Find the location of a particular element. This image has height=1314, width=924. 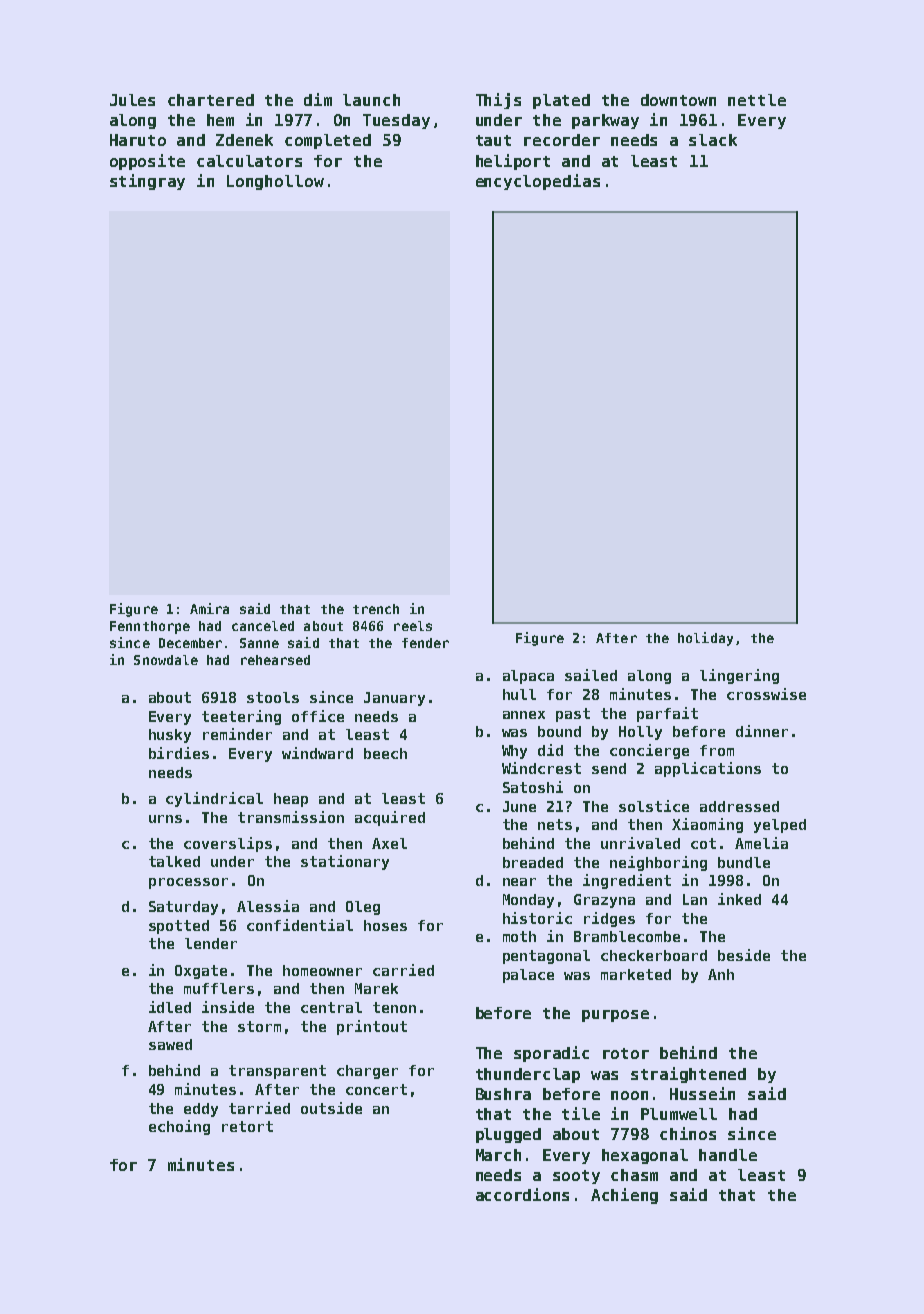

Longhollow is located at coordinates (275, 182).
